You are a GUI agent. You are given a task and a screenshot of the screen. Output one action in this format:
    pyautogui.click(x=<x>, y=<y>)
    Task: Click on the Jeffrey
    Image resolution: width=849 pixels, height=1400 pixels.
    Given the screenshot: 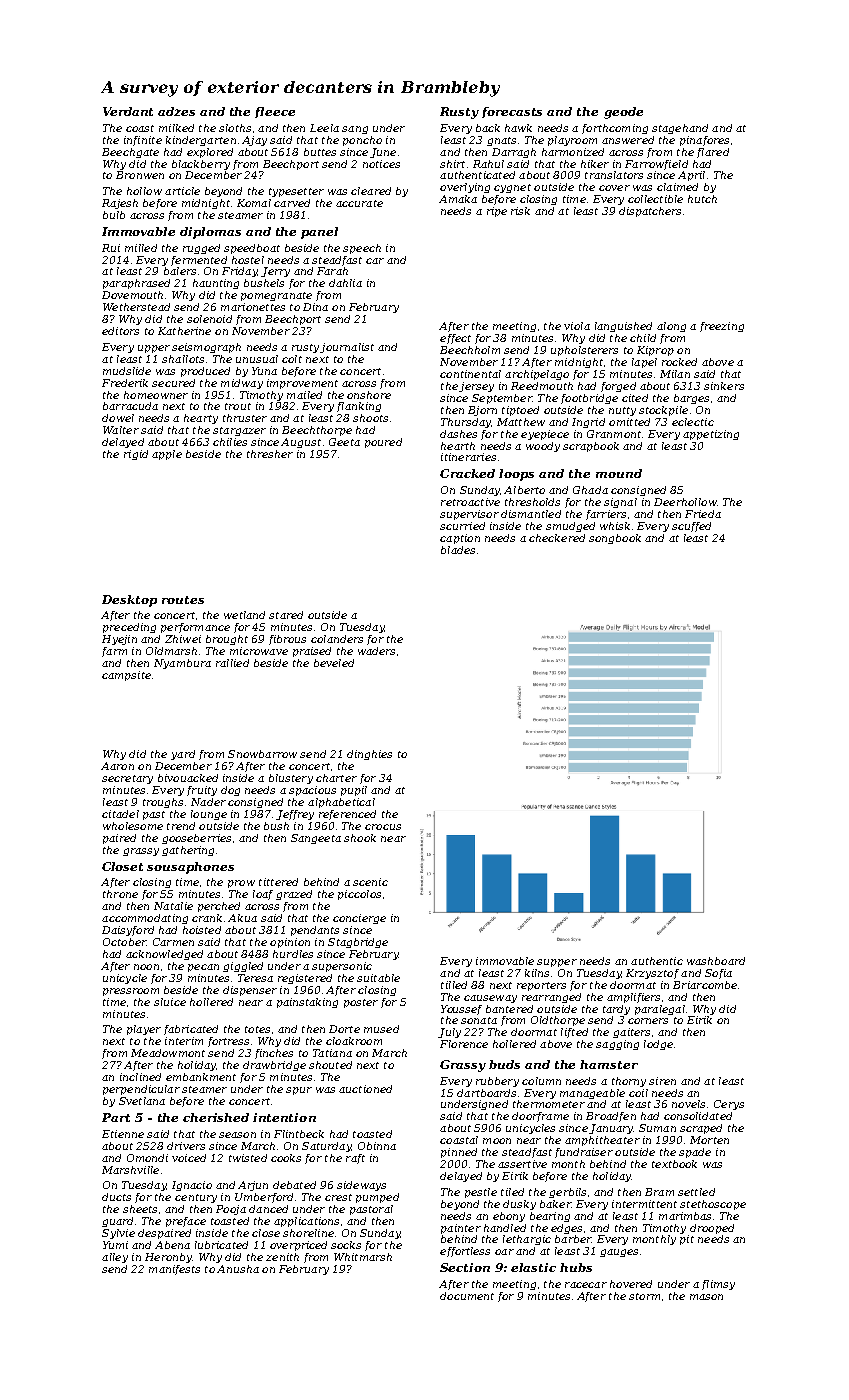 What is the action you would take?
    pyautogui.click(x=295, y=815)
